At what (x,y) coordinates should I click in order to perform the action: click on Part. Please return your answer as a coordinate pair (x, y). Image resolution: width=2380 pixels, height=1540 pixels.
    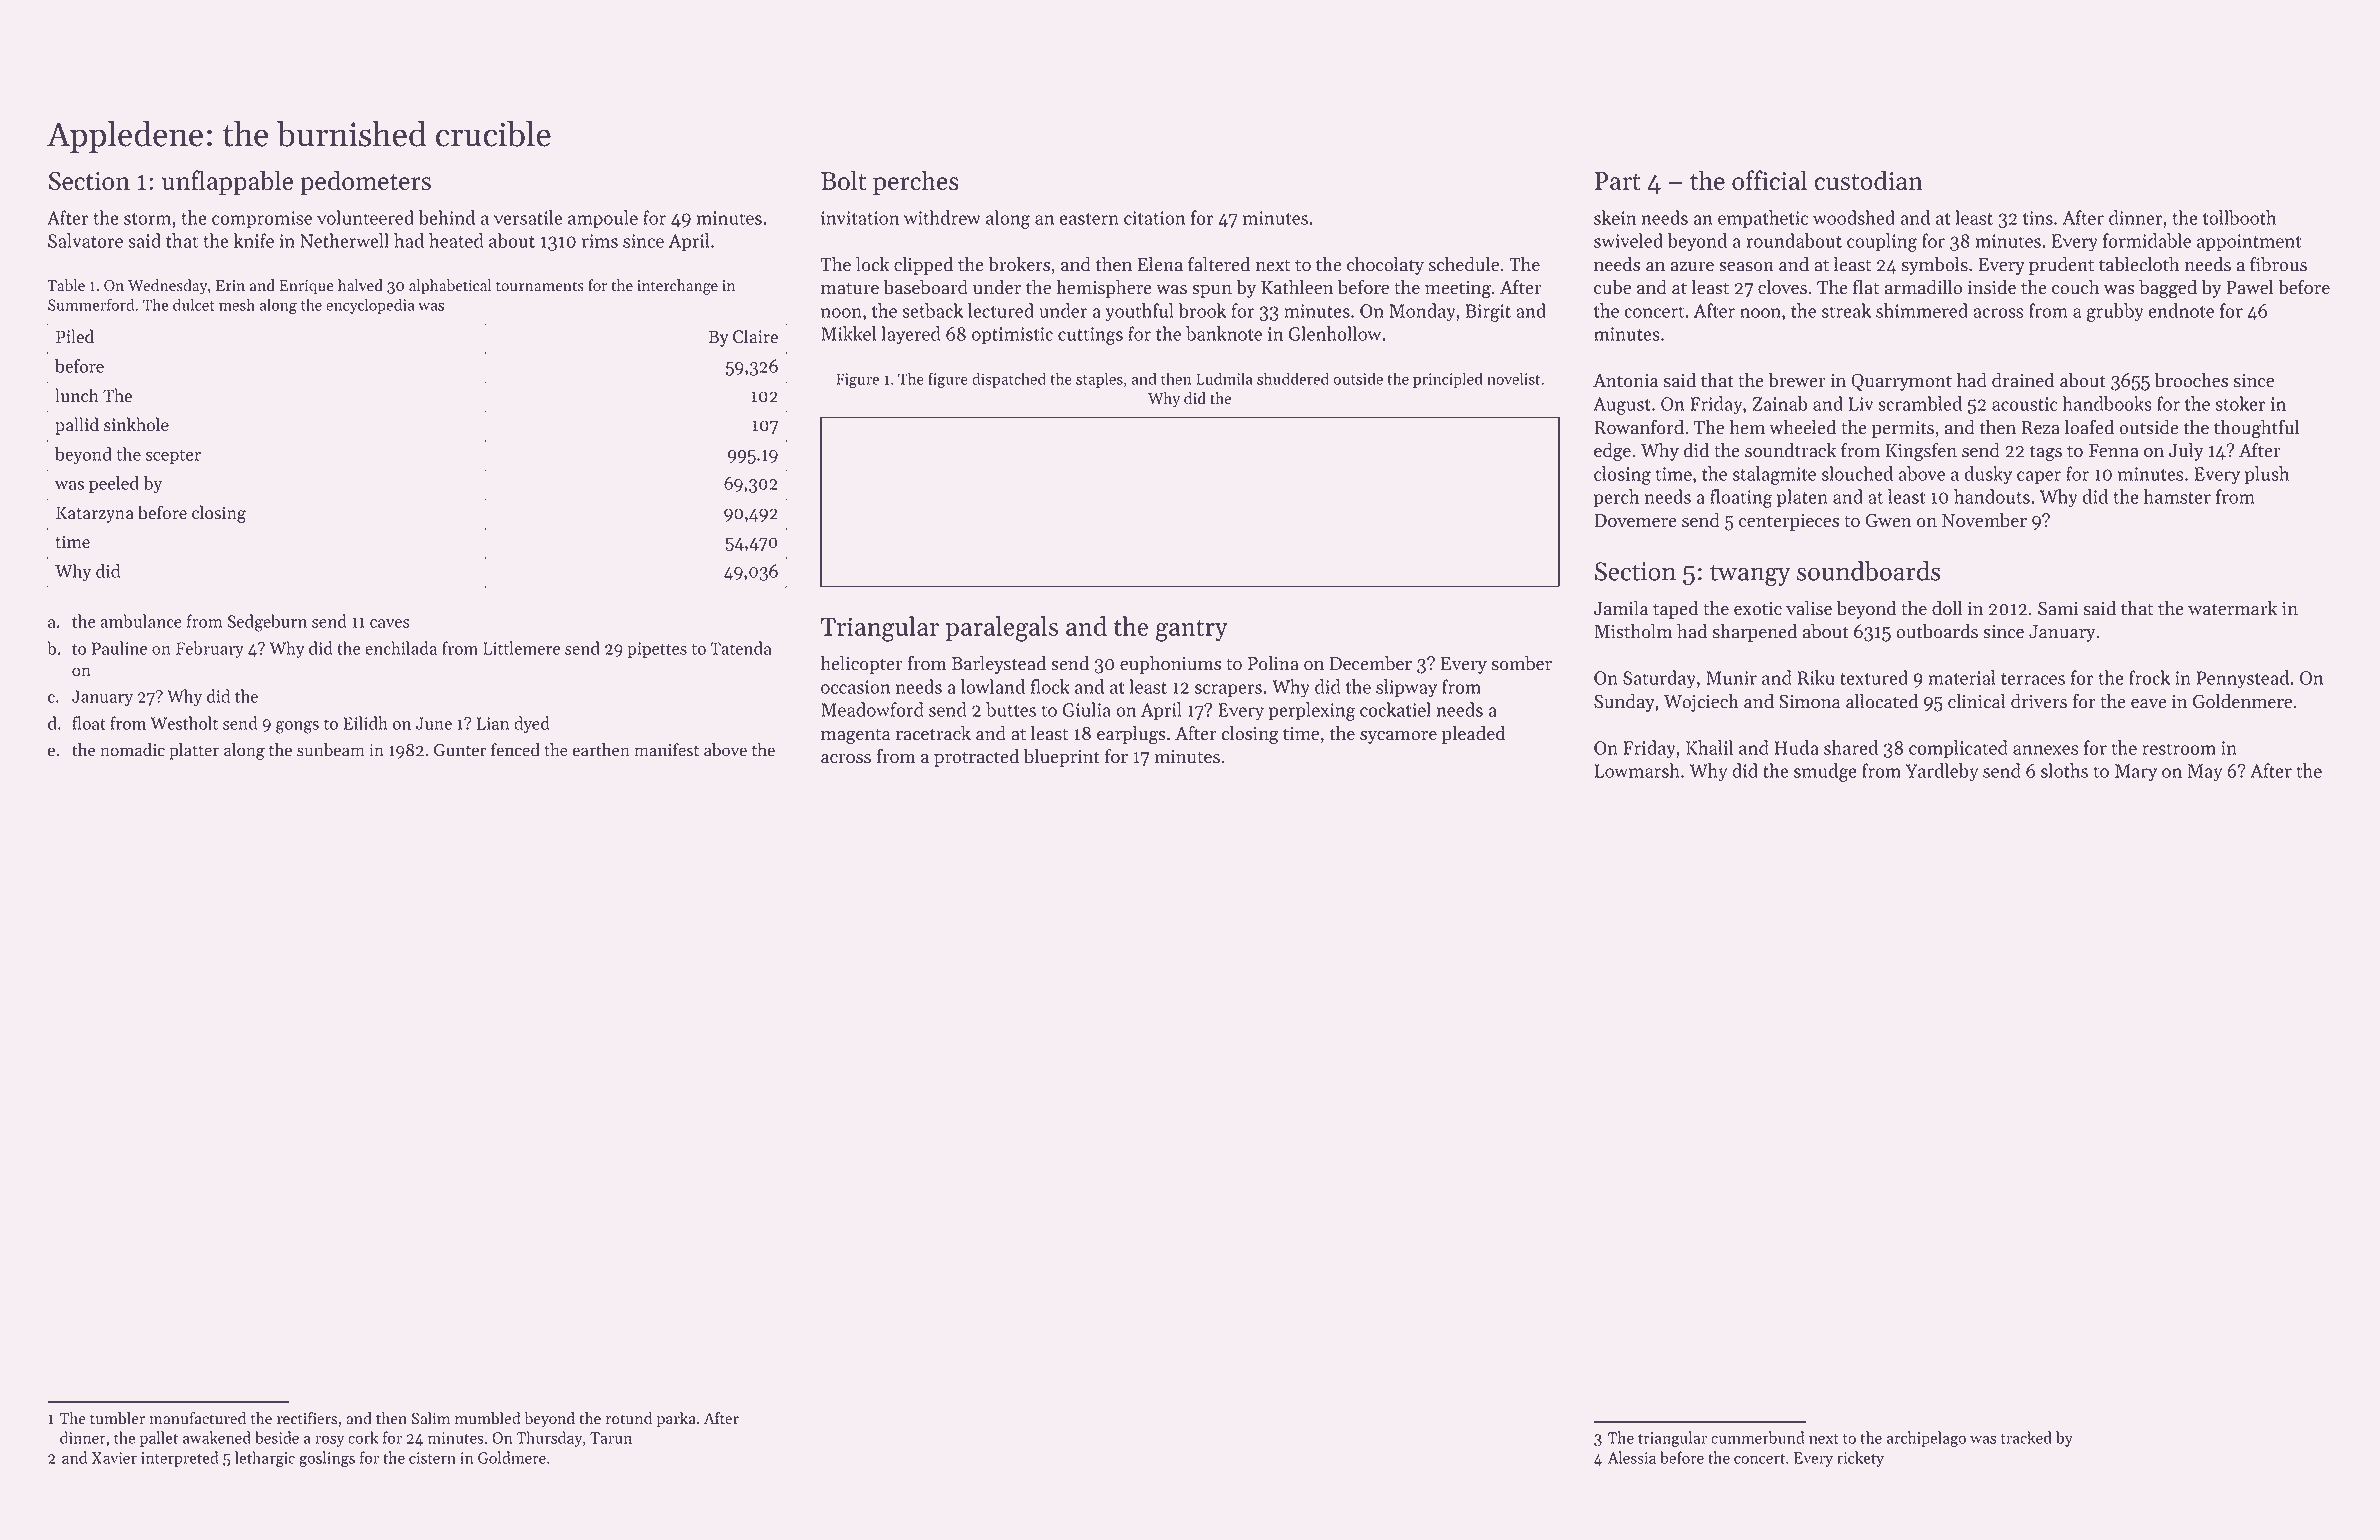
    Looking at the image, I should click on (1618, 181).
